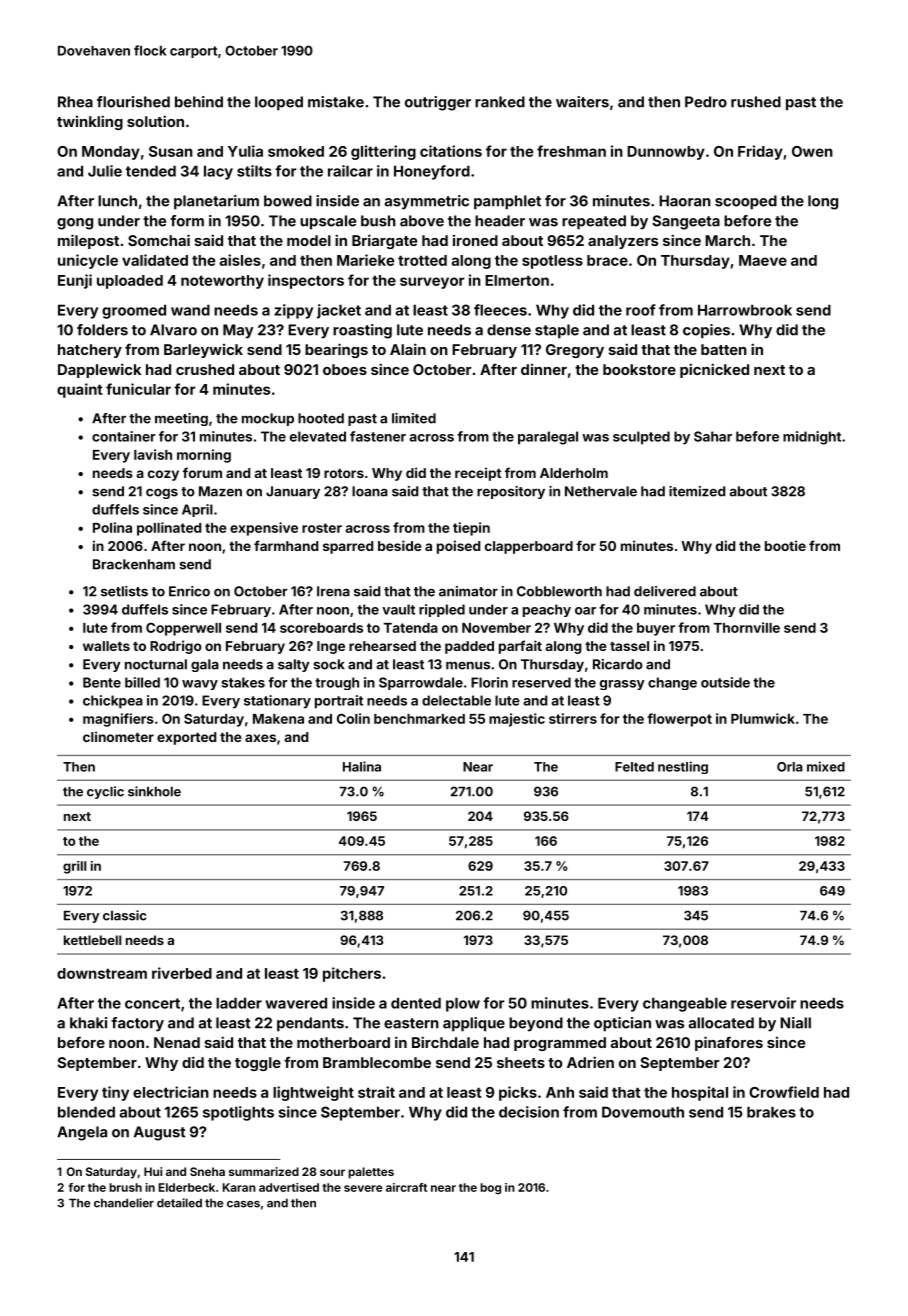  What do you see at coordinates (406, 1187) in the screenshot?
I see `aircraft` at bounding box center [406, 1187].
